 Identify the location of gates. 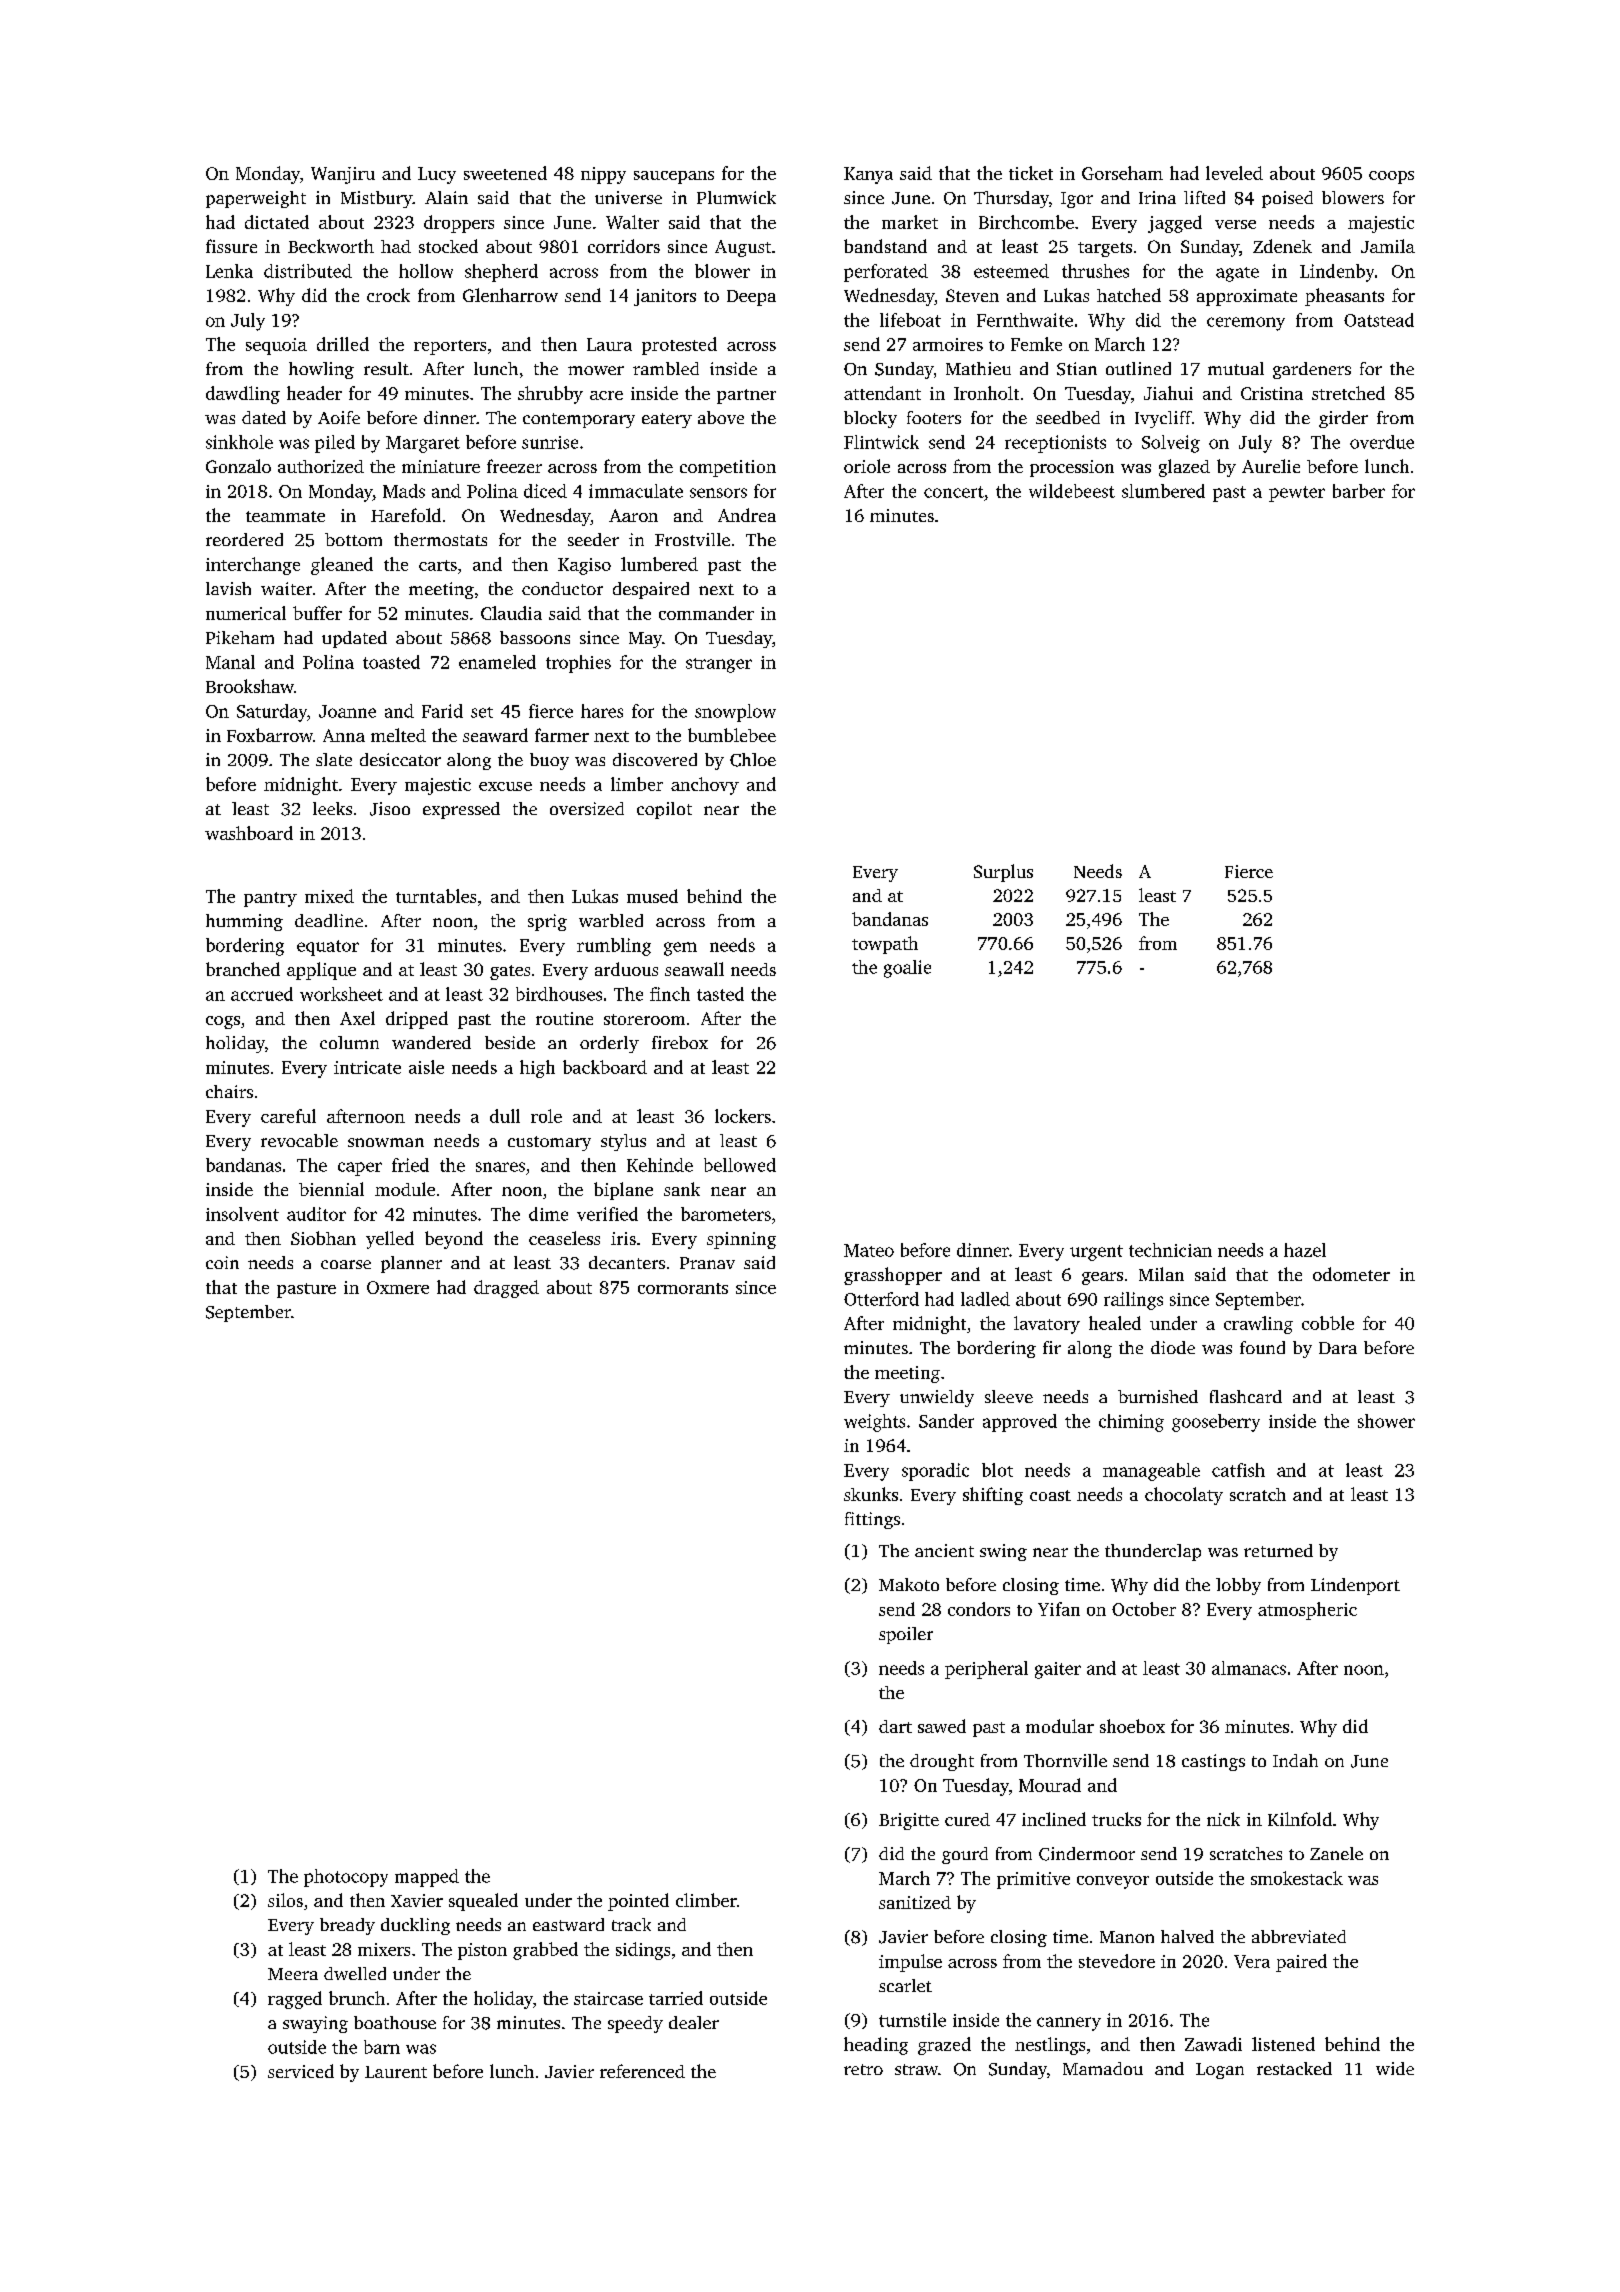
(510, 972).
